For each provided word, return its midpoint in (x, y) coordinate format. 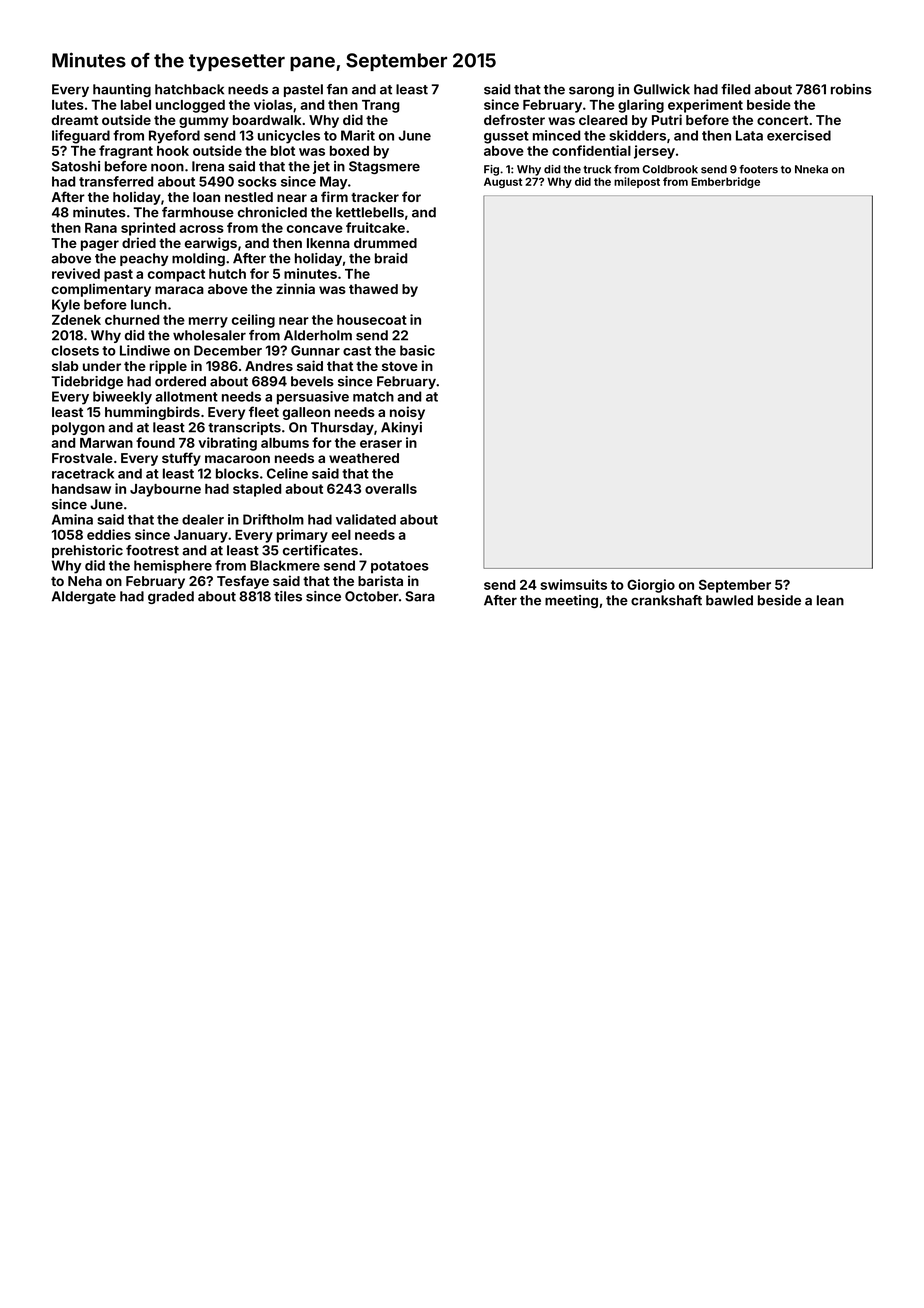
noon (167, 167)
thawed (373, 289)
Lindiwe (145, 350)
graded (171, 597)
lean (830, 600)
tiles (288, 596)
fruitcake (375, 227)
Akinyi (401, 428)
